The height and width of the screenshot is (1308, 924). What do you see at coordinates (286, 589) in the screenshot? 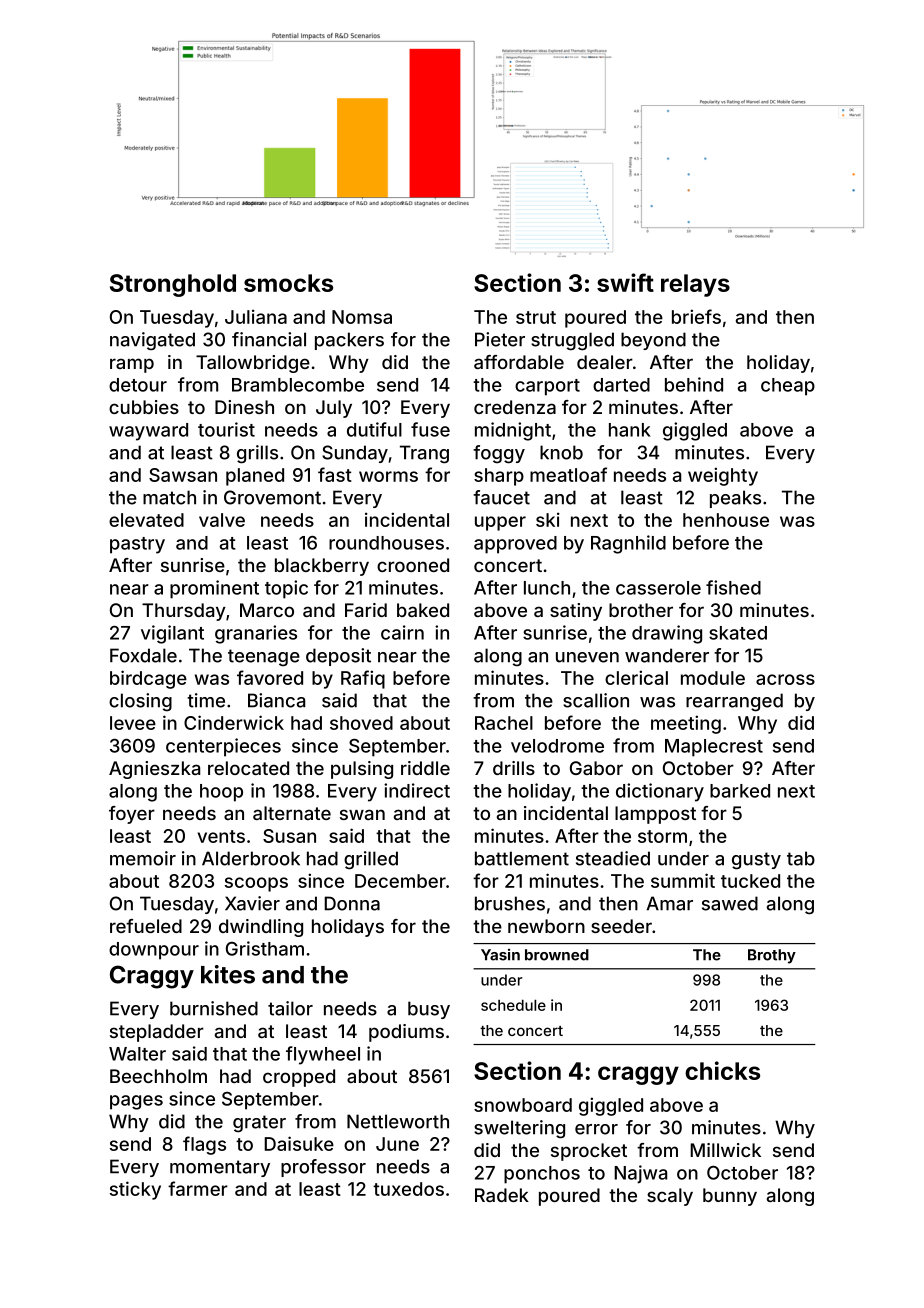
I see `topic` at bounding box center [286, 589].
